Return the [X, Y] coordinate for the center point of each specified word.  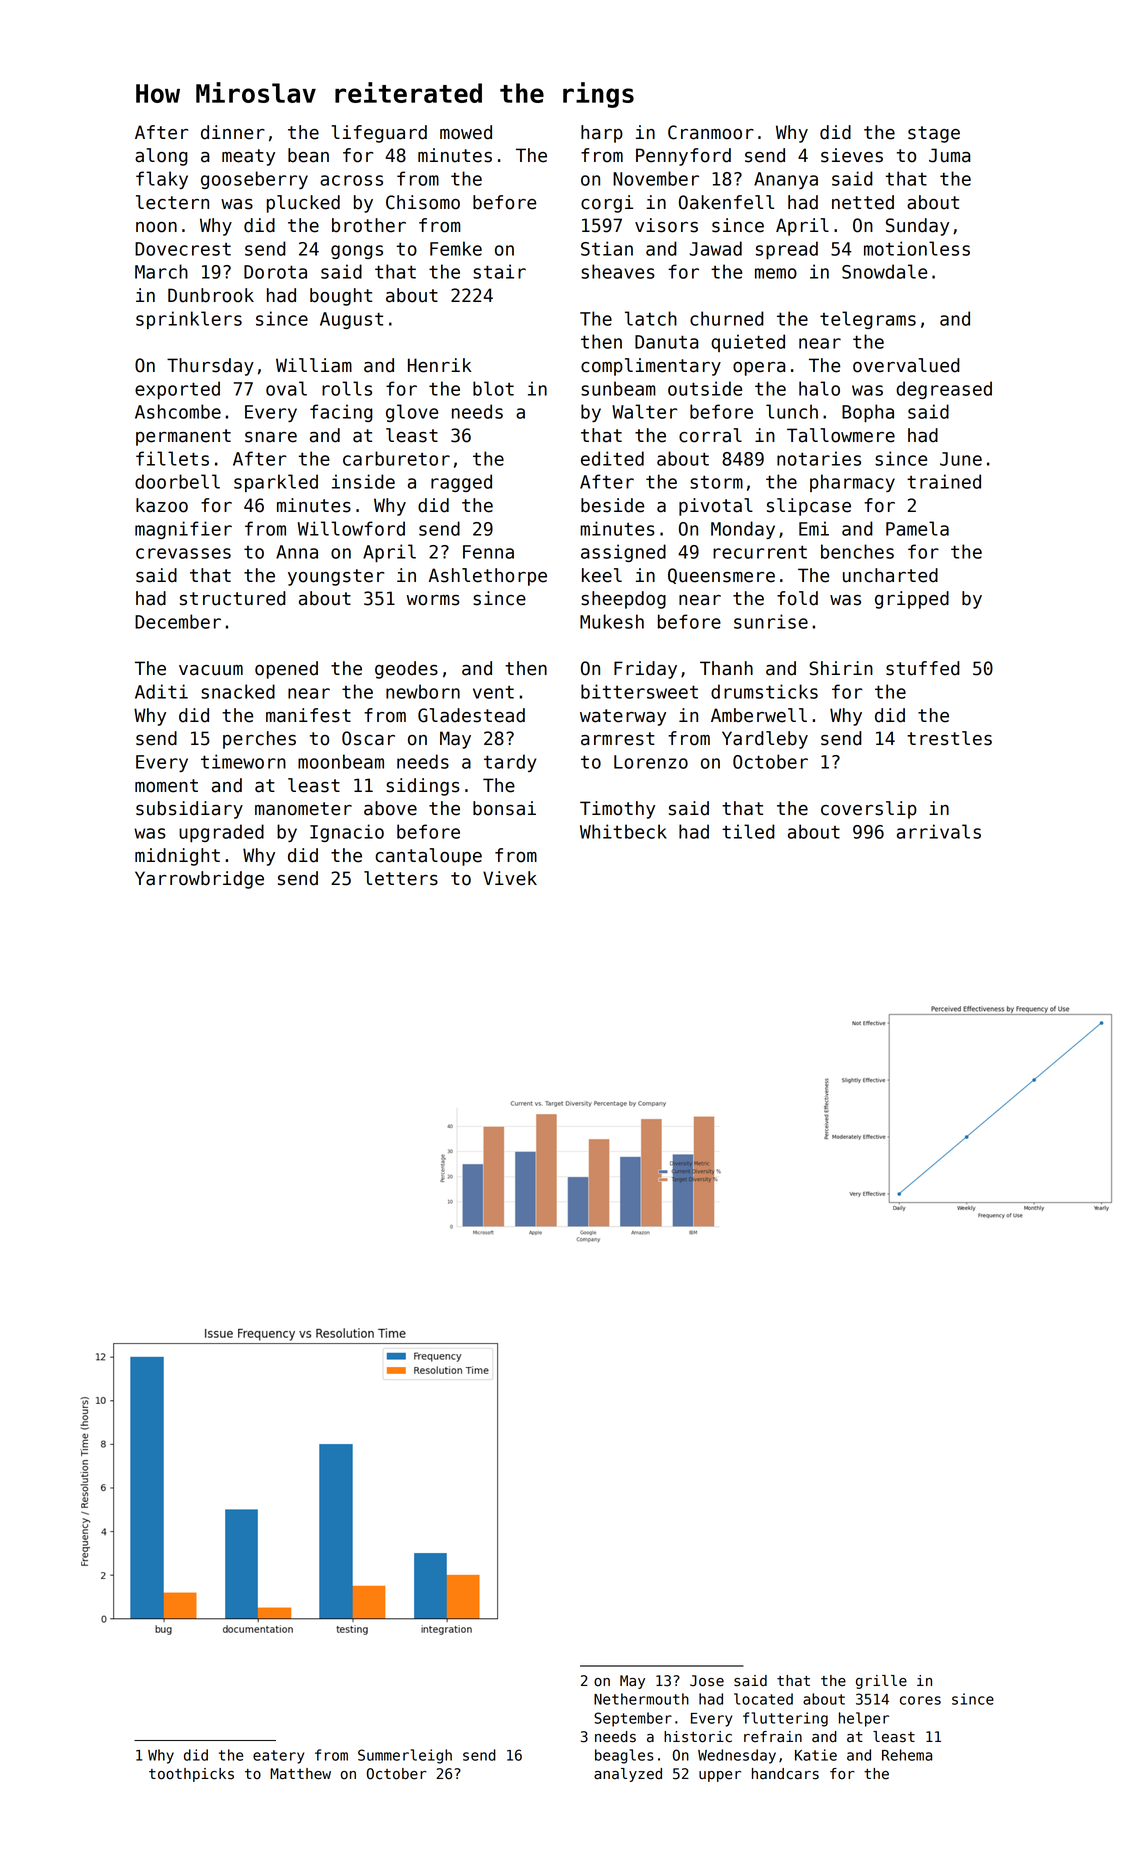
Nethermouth [641, 1699]
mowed [466, 132]
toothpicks [191, 1775]
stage [934, 134]
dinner [233, 132]
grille [881, 1682]
